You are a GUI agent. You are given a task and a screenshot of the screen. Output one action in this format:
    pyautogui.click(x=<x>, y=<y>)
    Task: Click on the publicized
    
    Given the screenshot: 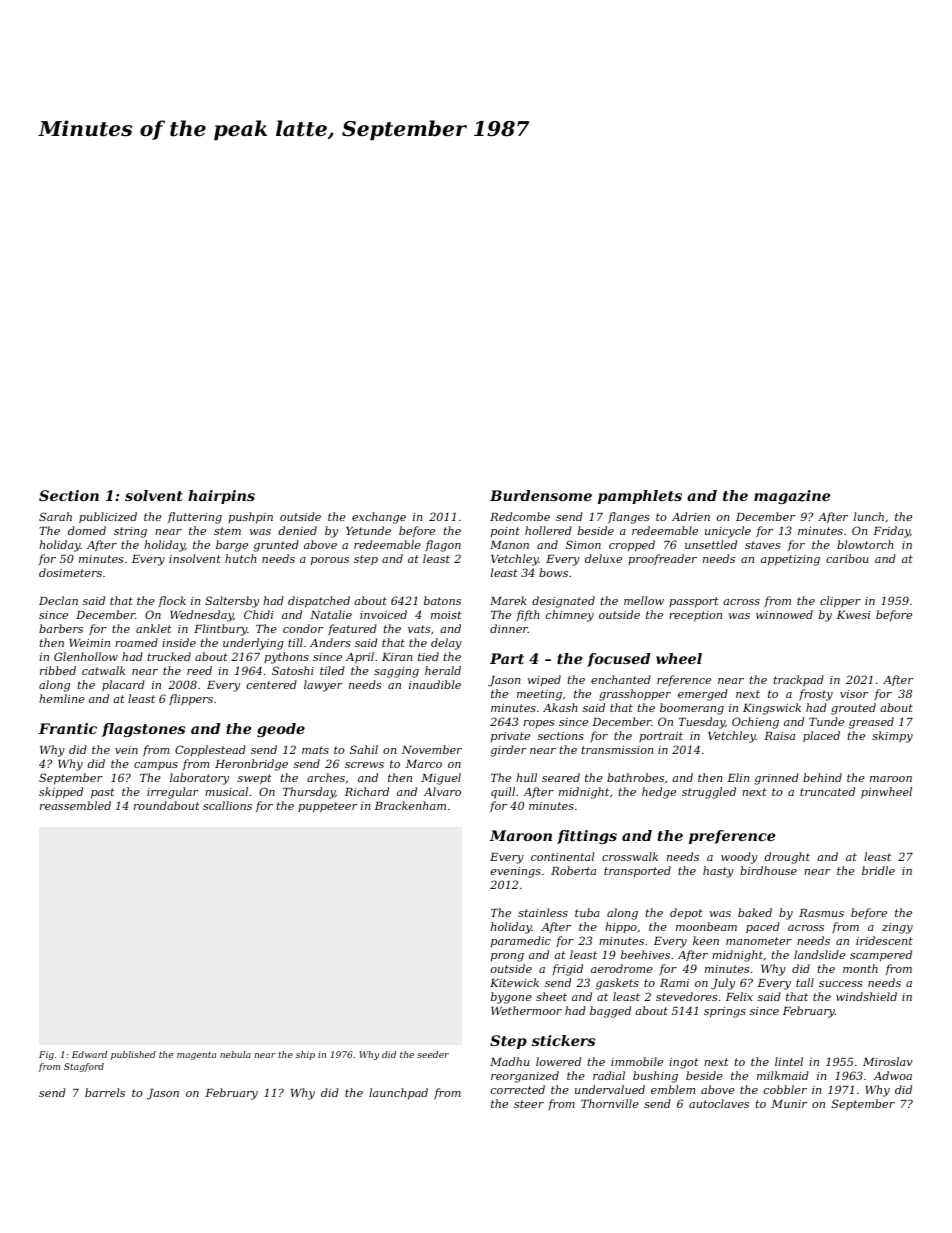 What is the action you would take?
    pyautogui.click(x=108, y=518)
